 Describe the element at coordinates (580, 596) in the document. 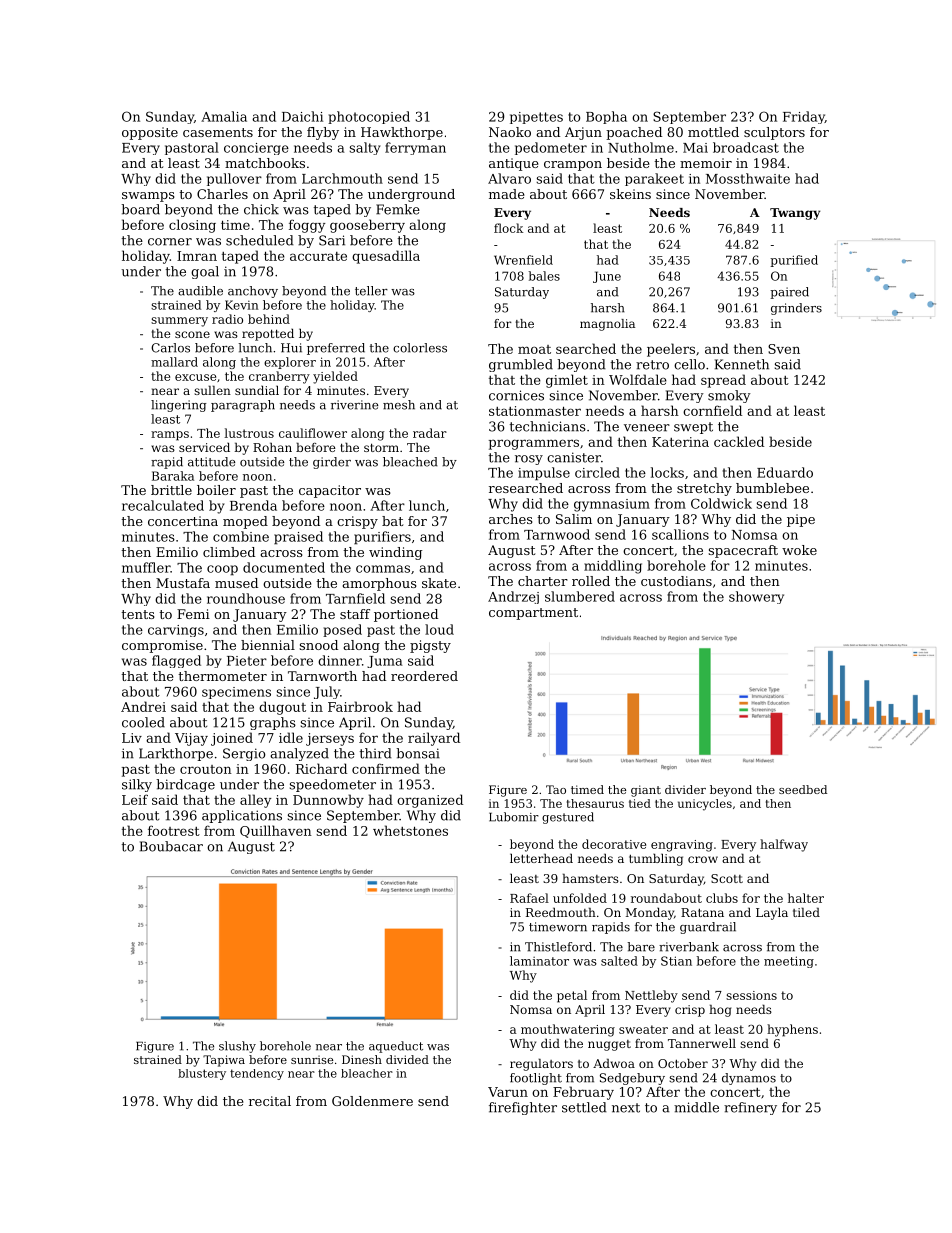

I see `slumbered` at that location.
